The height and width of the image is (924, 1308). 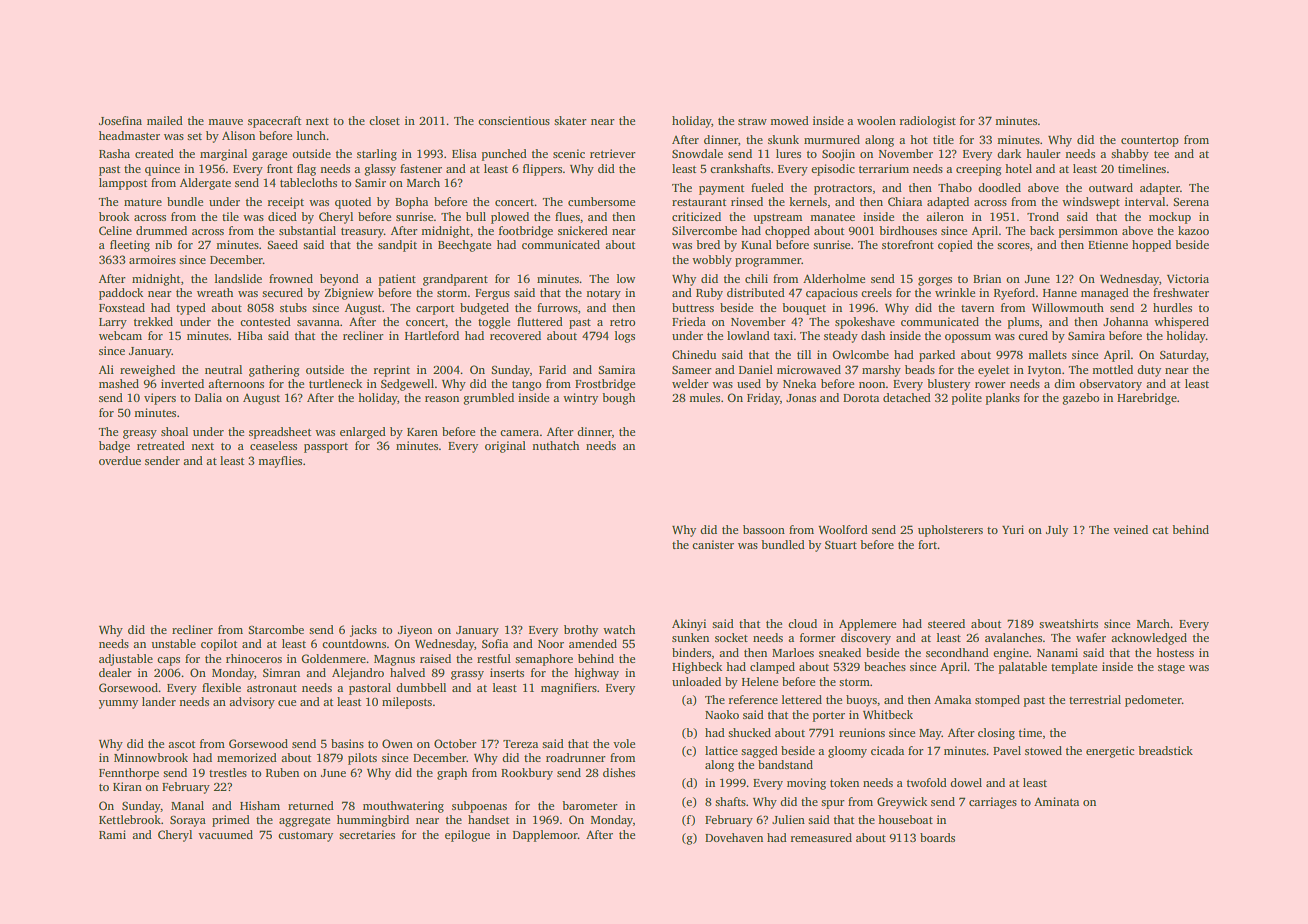 What do you see at coordinates (937, 356) in the image?
I see `parked` at bounding box center [937, 356].
